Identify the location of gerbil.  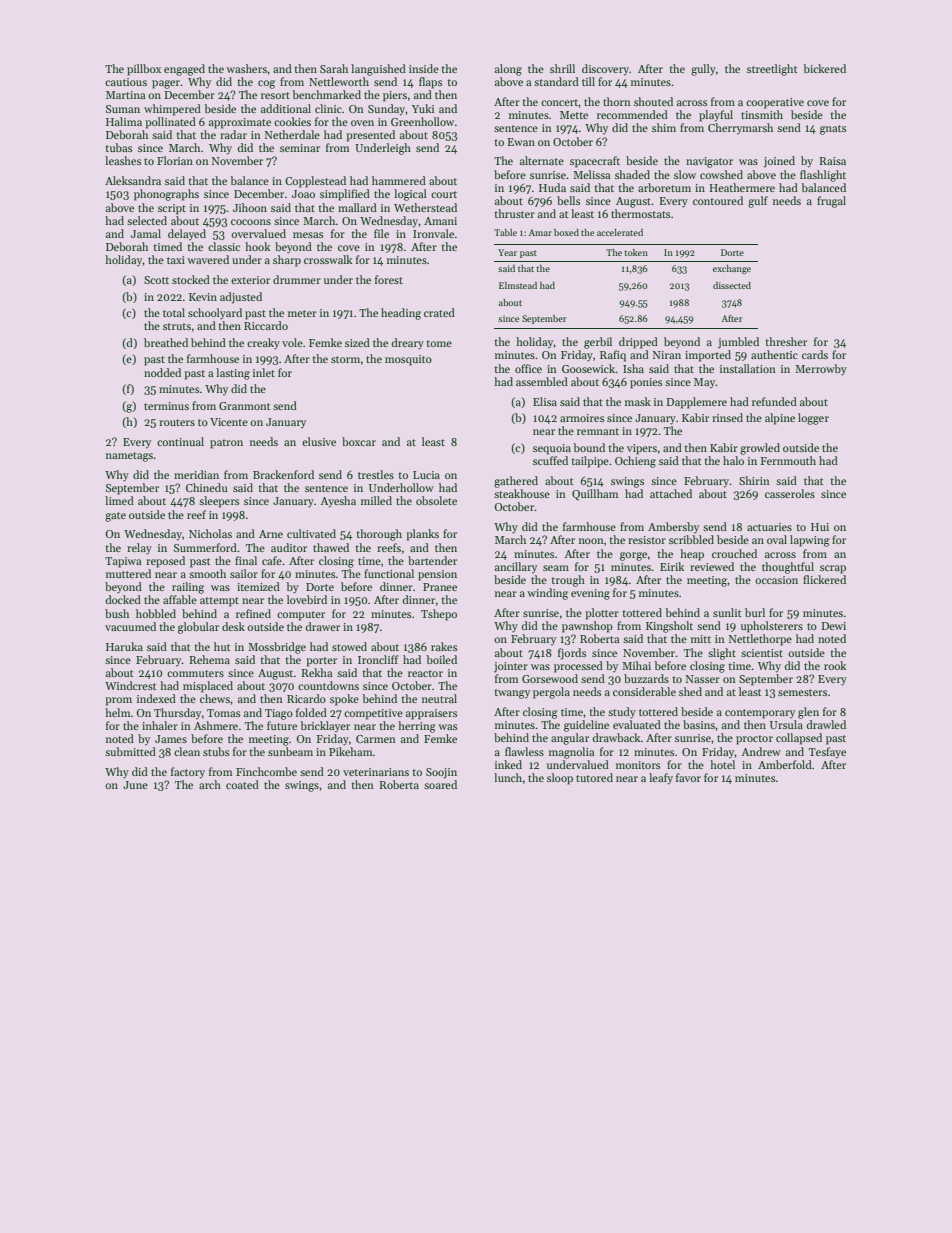
(598, 343).
